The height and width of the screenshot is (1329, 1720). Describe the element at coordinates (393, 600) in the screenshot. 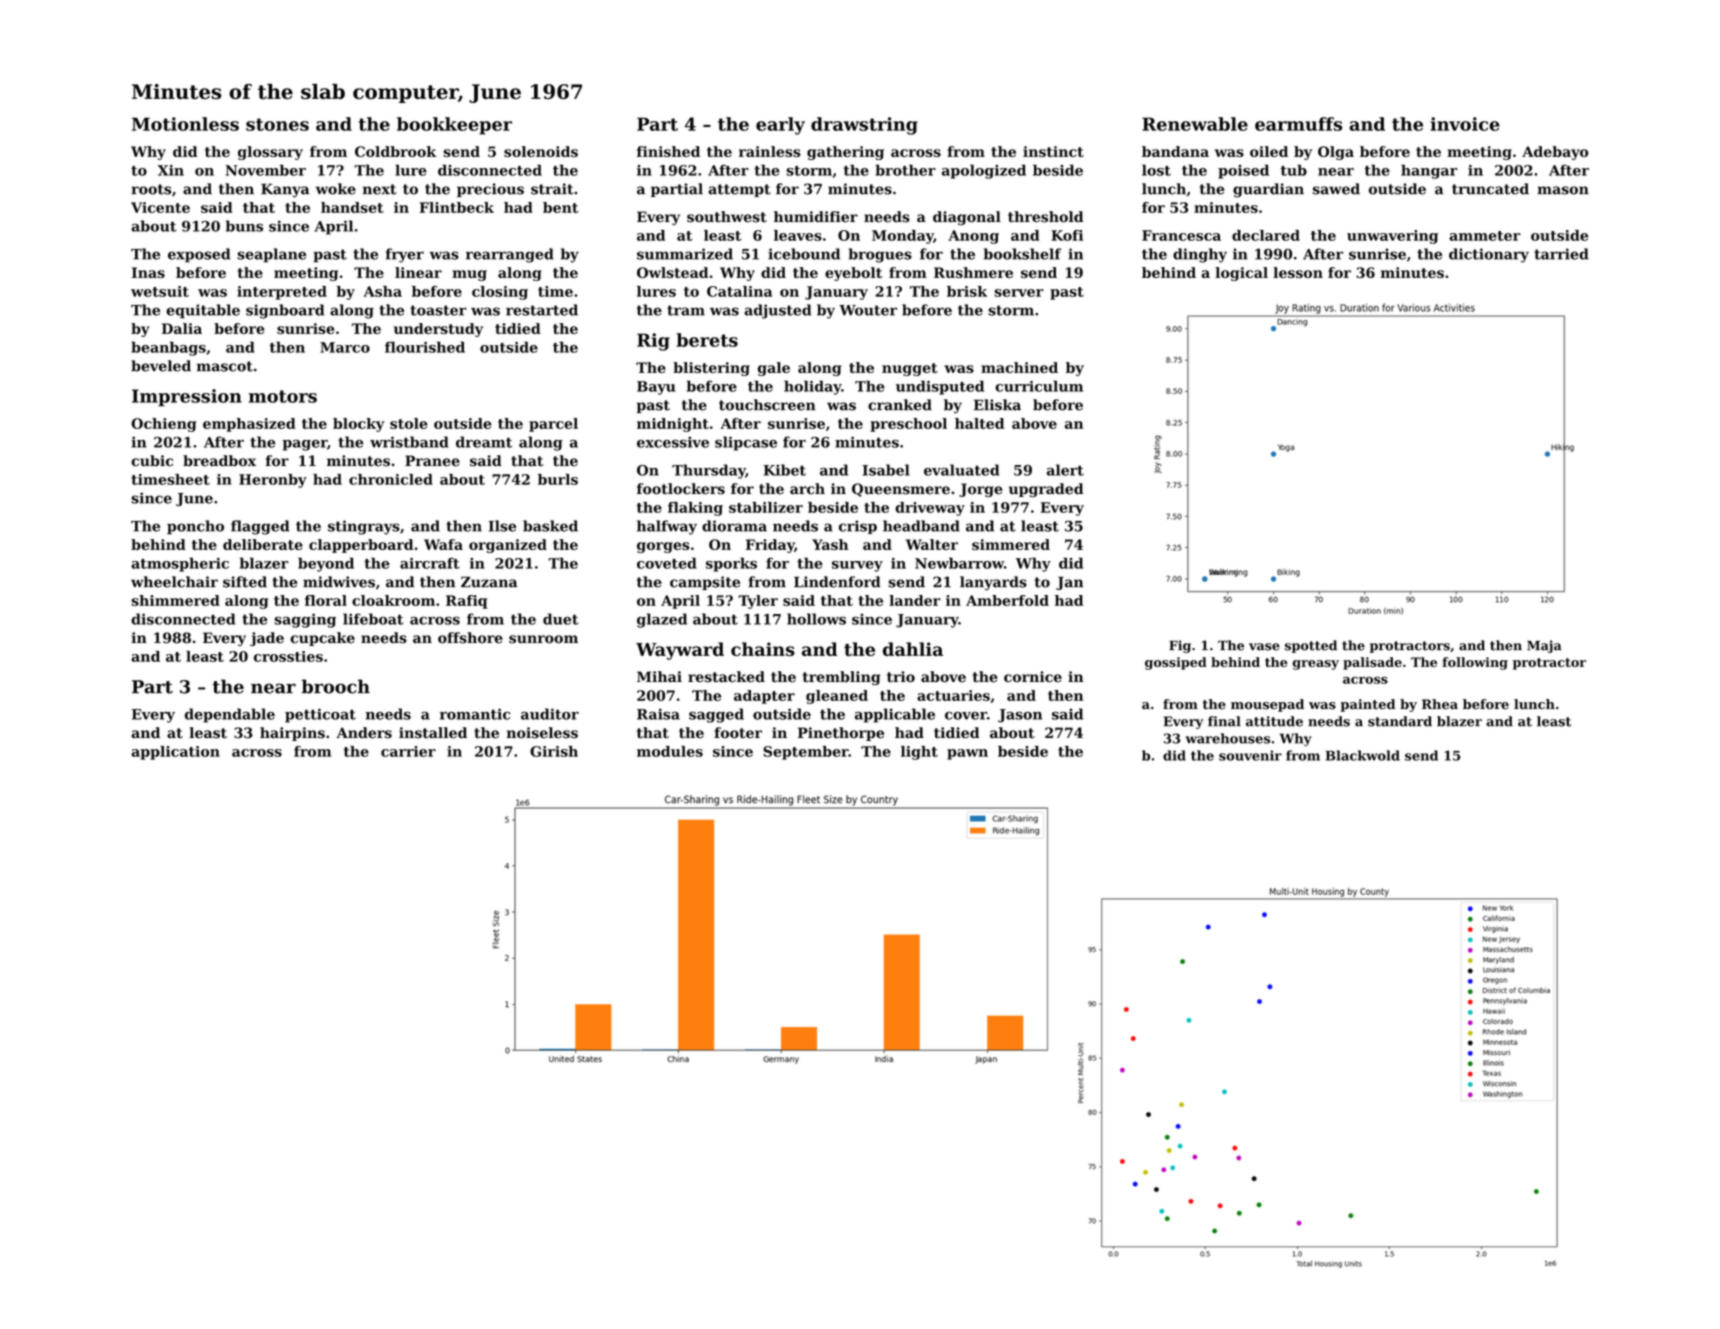

I see `cloakroom` at that location.
